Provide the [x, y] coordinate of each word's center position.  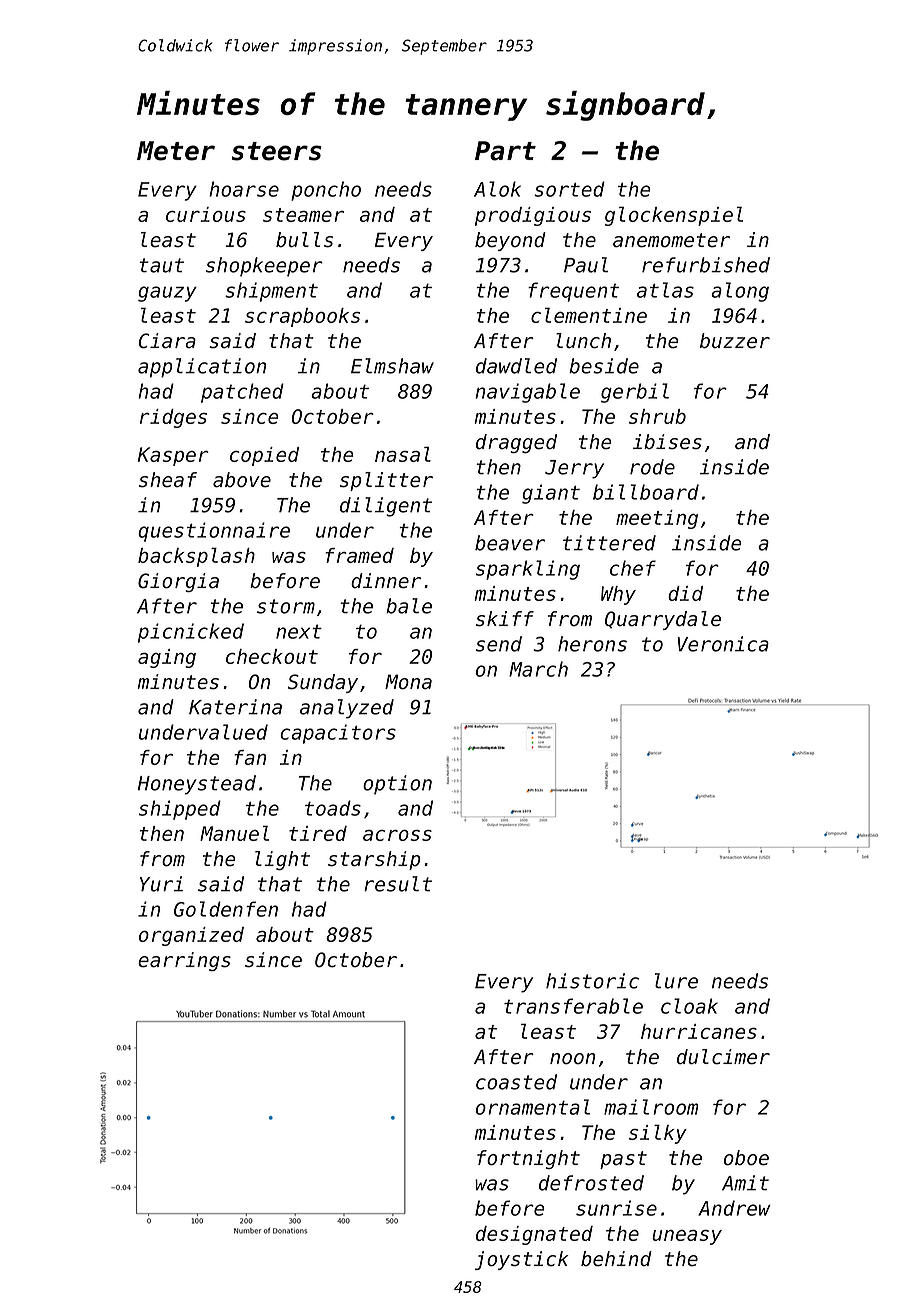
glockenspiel [674, 216]
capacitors [338, 734]
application [202, 368]
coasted [516, 1082]
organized [191, 936]
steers [277, 151]
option [397, 785]
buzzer [735, 341]
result [398, 884]
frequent [573, 292]
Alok [497, 189]
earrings [184, 961]
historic [592, 981]
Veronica [723, 644]
